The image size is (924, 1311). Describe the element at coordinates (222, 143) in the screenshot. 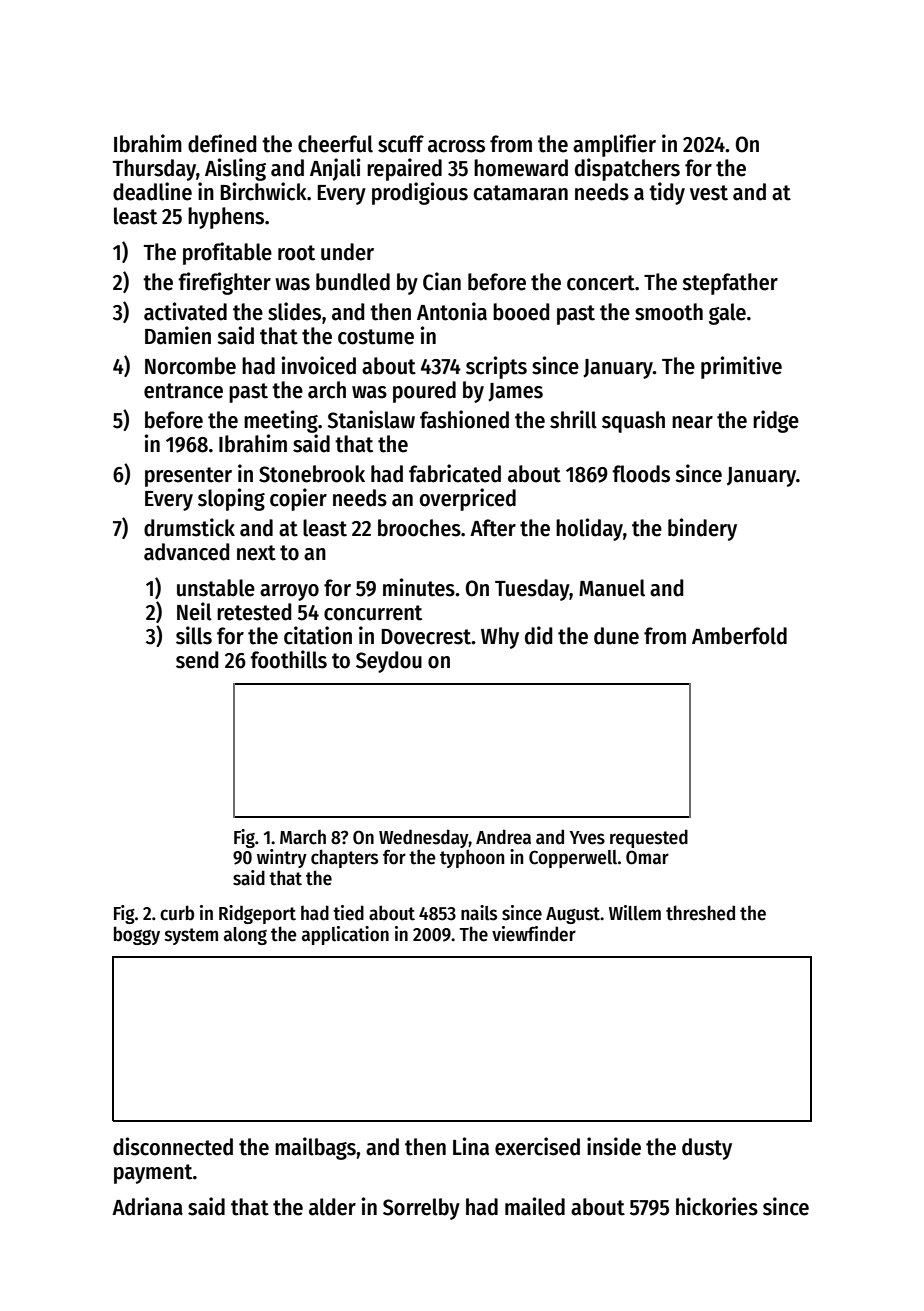

I see `defined` at that location.
